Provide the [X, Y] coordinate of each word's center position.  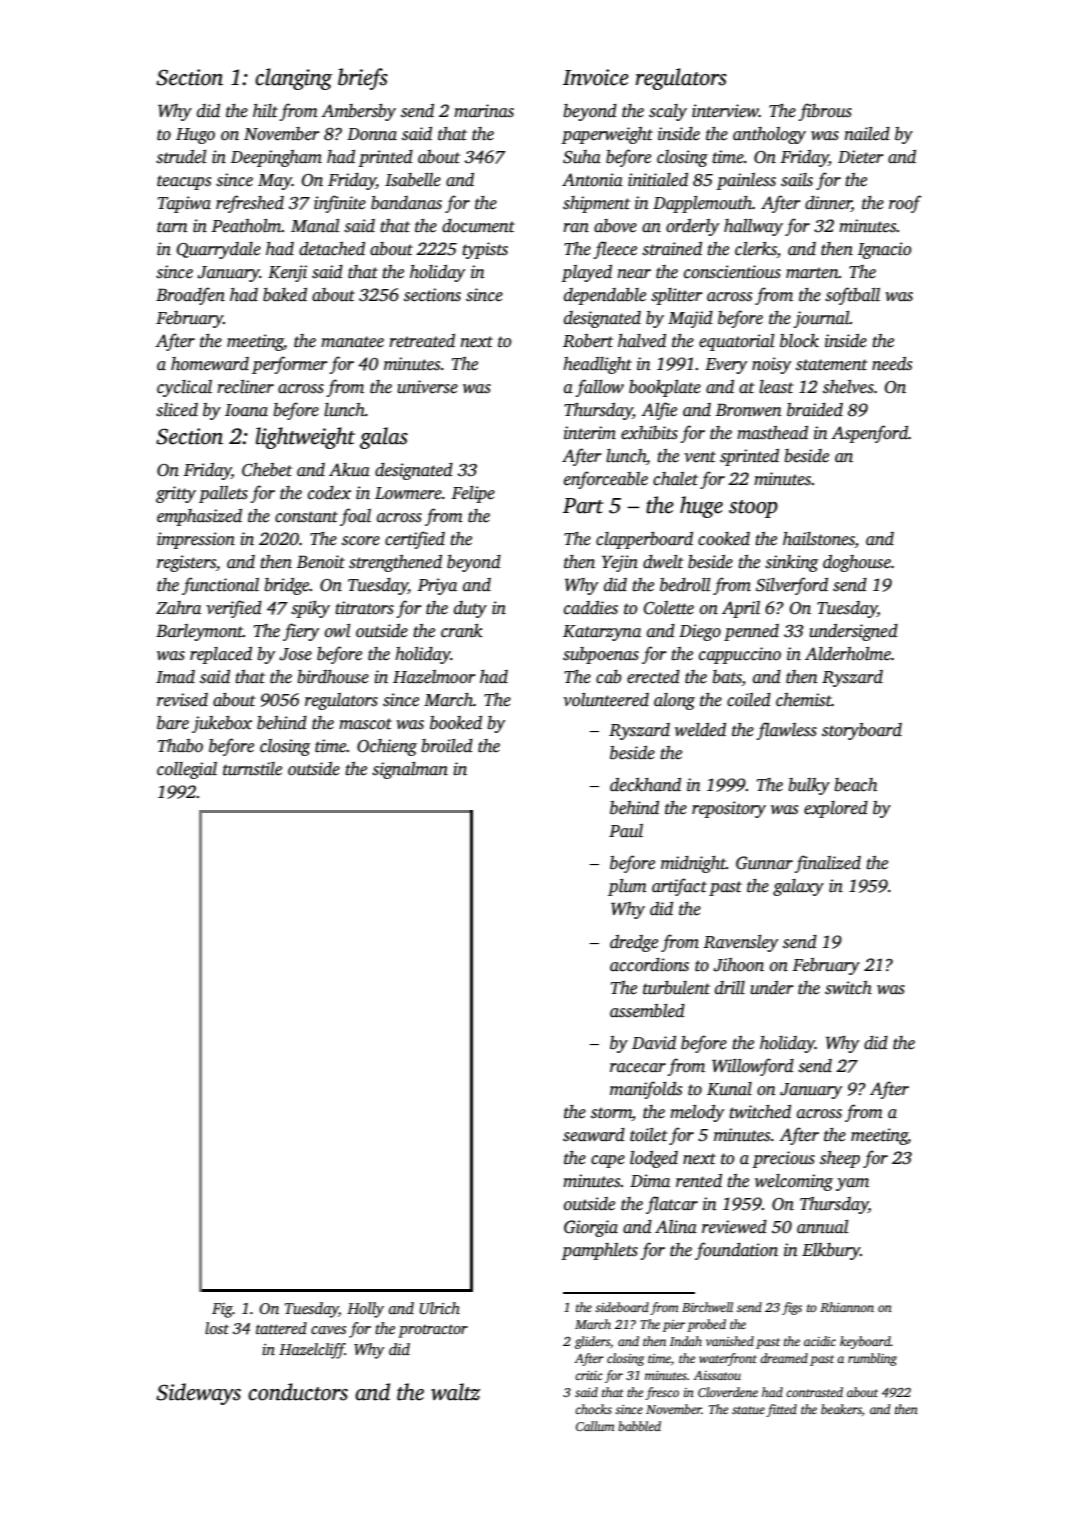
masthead [772, 433]
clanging [293, 79]
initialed [658, 180]
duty [470, 609]
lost [217, 1328]
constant [306, 517]
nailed [867, 134]
